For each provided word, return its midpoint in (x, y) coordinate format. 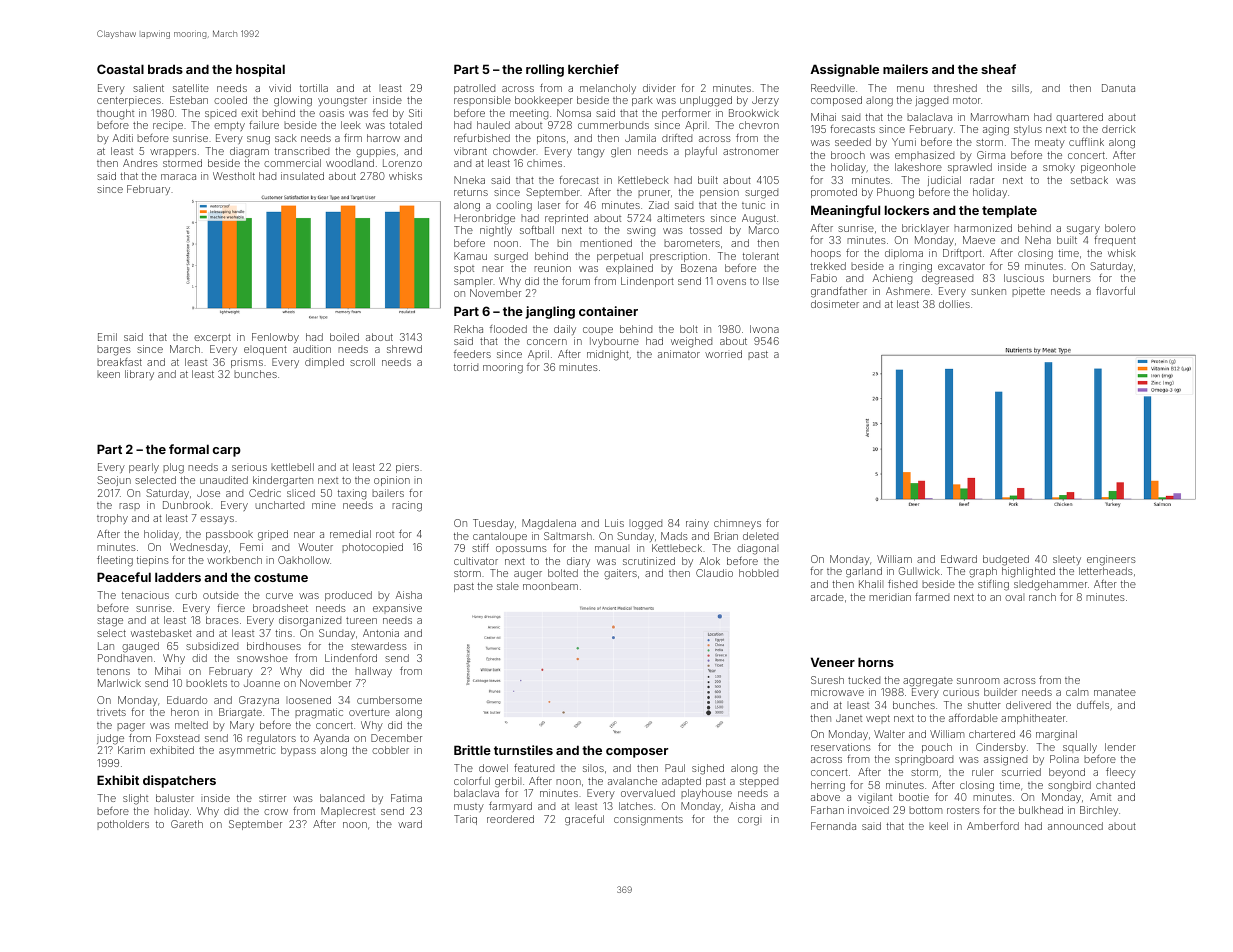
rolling (545, 70)
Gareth (187, 824)
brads (165, 69)
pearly (144, 468)
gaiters (620, 574)
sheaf (998, 69)
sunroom (978, 681)
